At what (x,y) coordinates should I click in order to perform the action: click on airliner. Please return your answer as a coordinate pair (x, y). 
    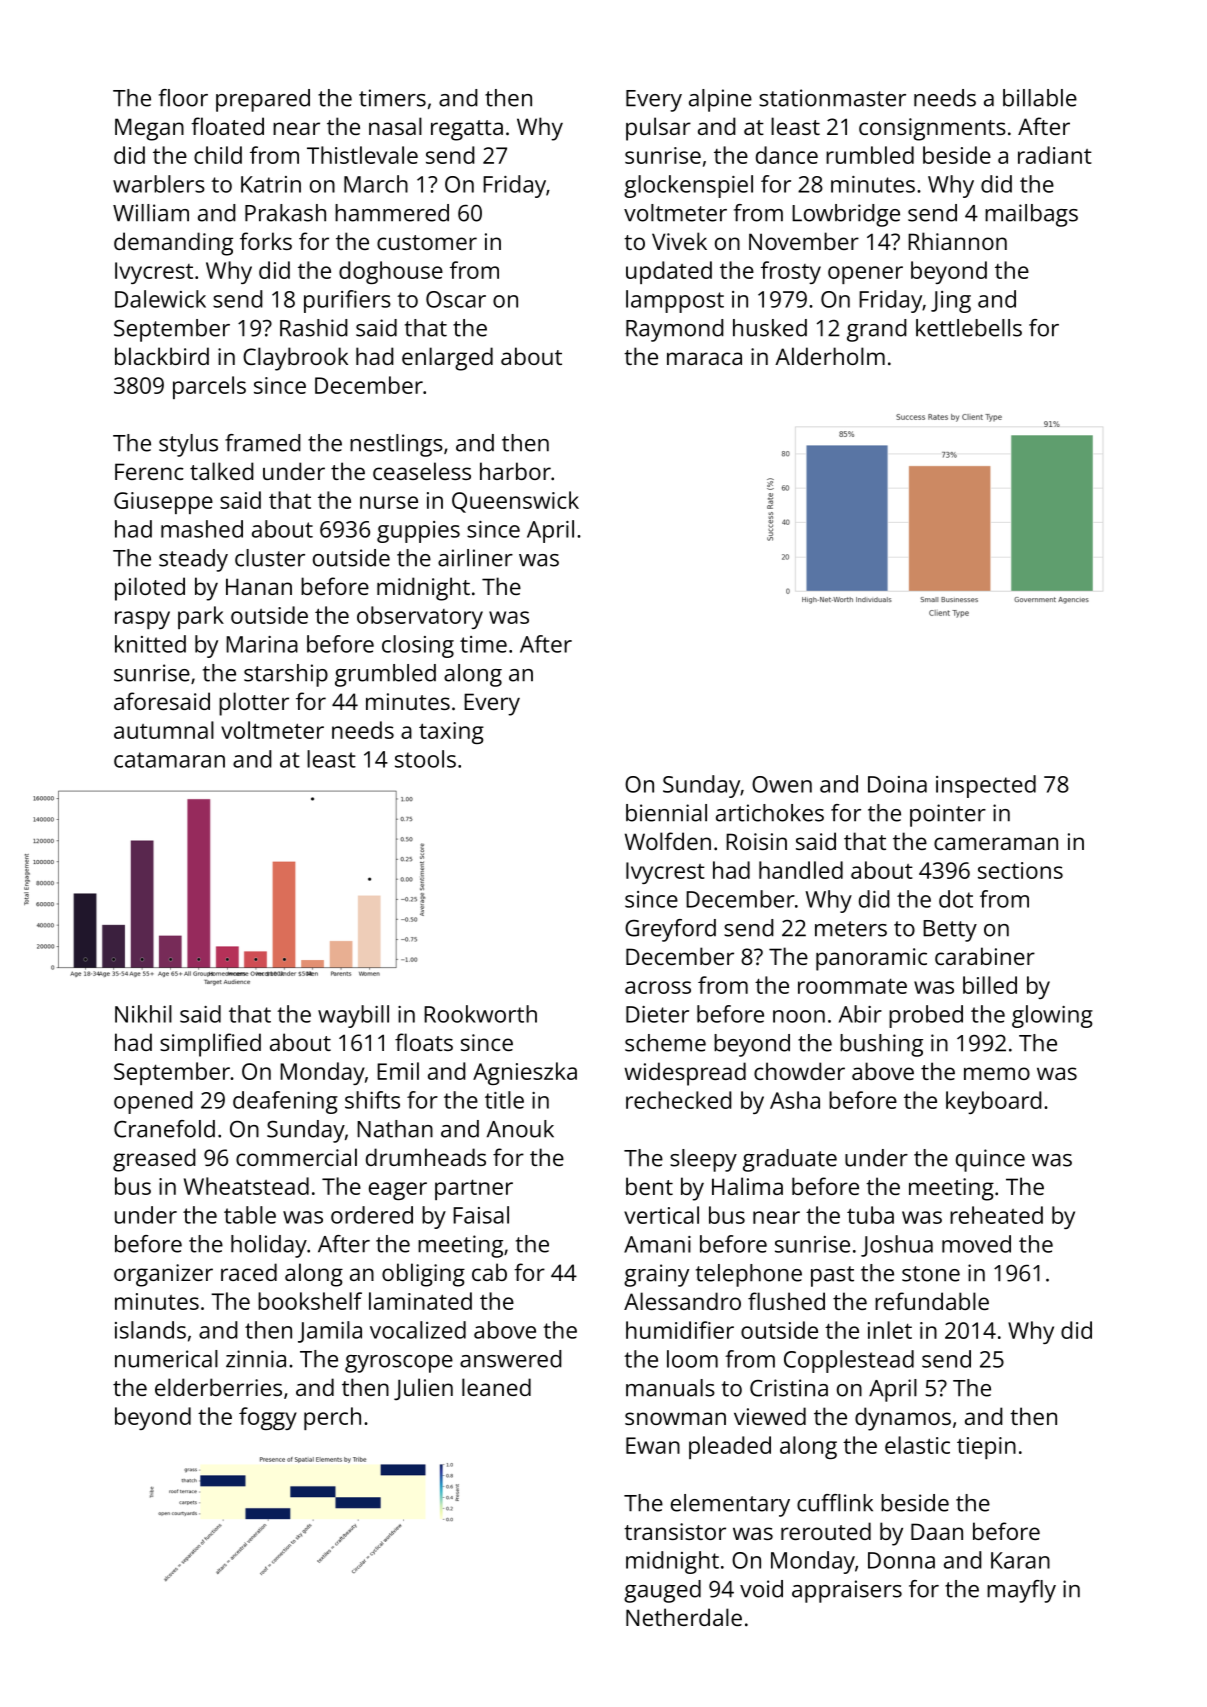
    Looking at the image, I should click on (475, 558).
